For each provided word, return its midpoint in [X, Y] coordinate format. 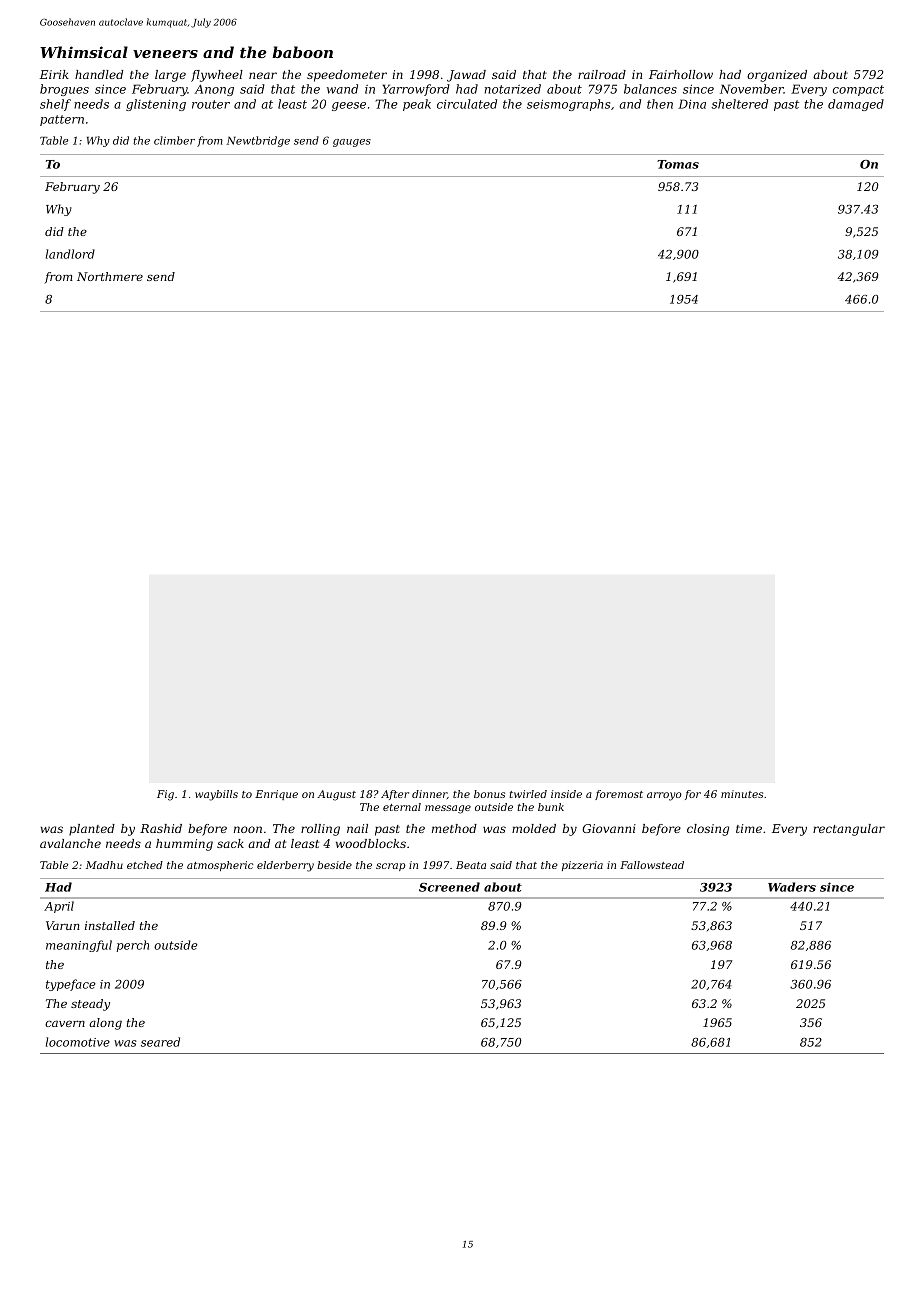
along [105, 1024]
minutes [742, 794]
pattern [62, 120]
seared [160, 1042]
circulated [467, 104]
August [336, 795]
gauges [352, 143]
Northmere [110, 276]
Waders [792, 887]
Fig [165, 795]
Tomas [678, 164]
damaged [856, 105]
